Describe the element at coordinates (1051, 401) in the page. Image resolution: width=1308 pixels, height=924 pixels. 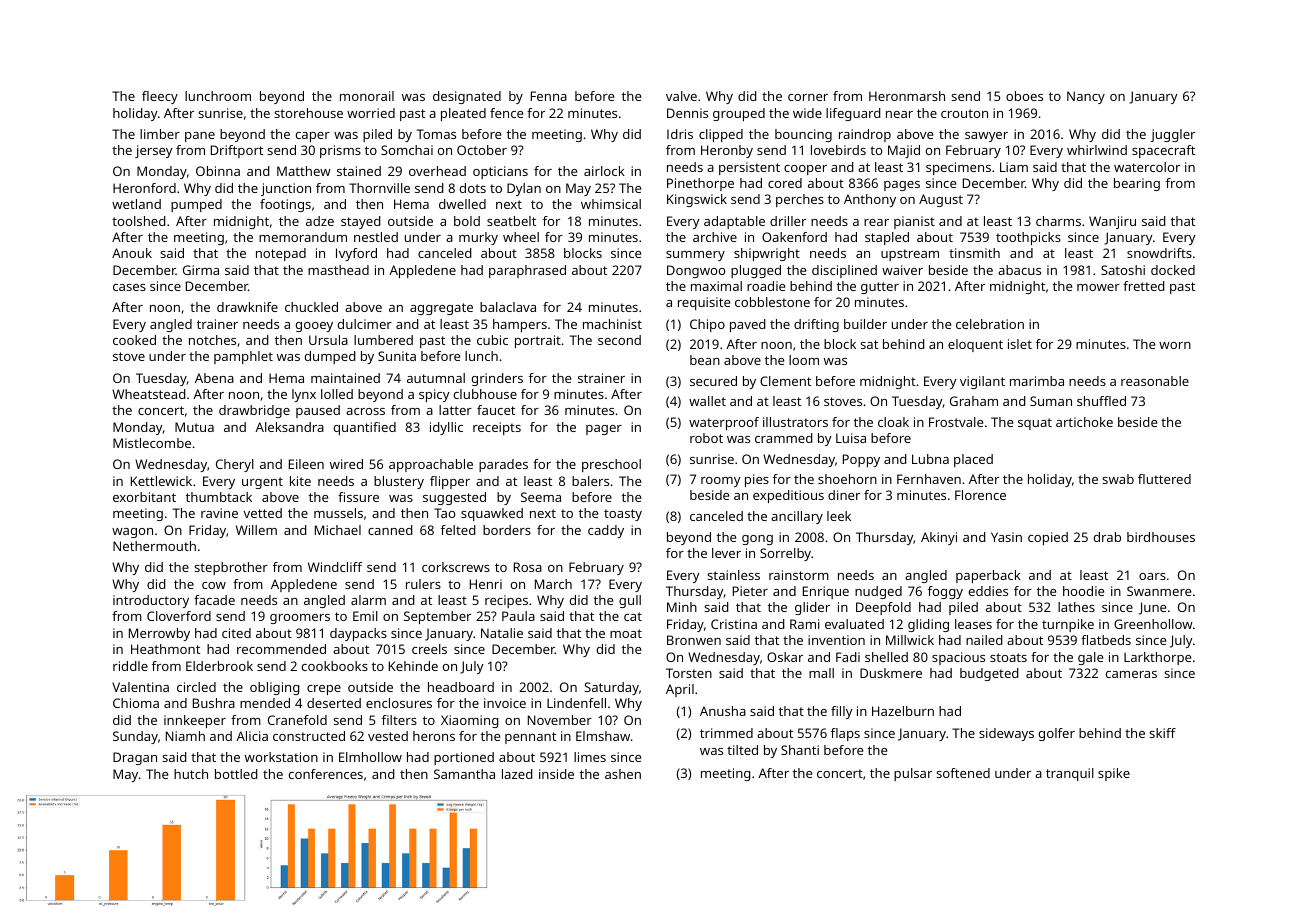
I see `Suman` at that location.
